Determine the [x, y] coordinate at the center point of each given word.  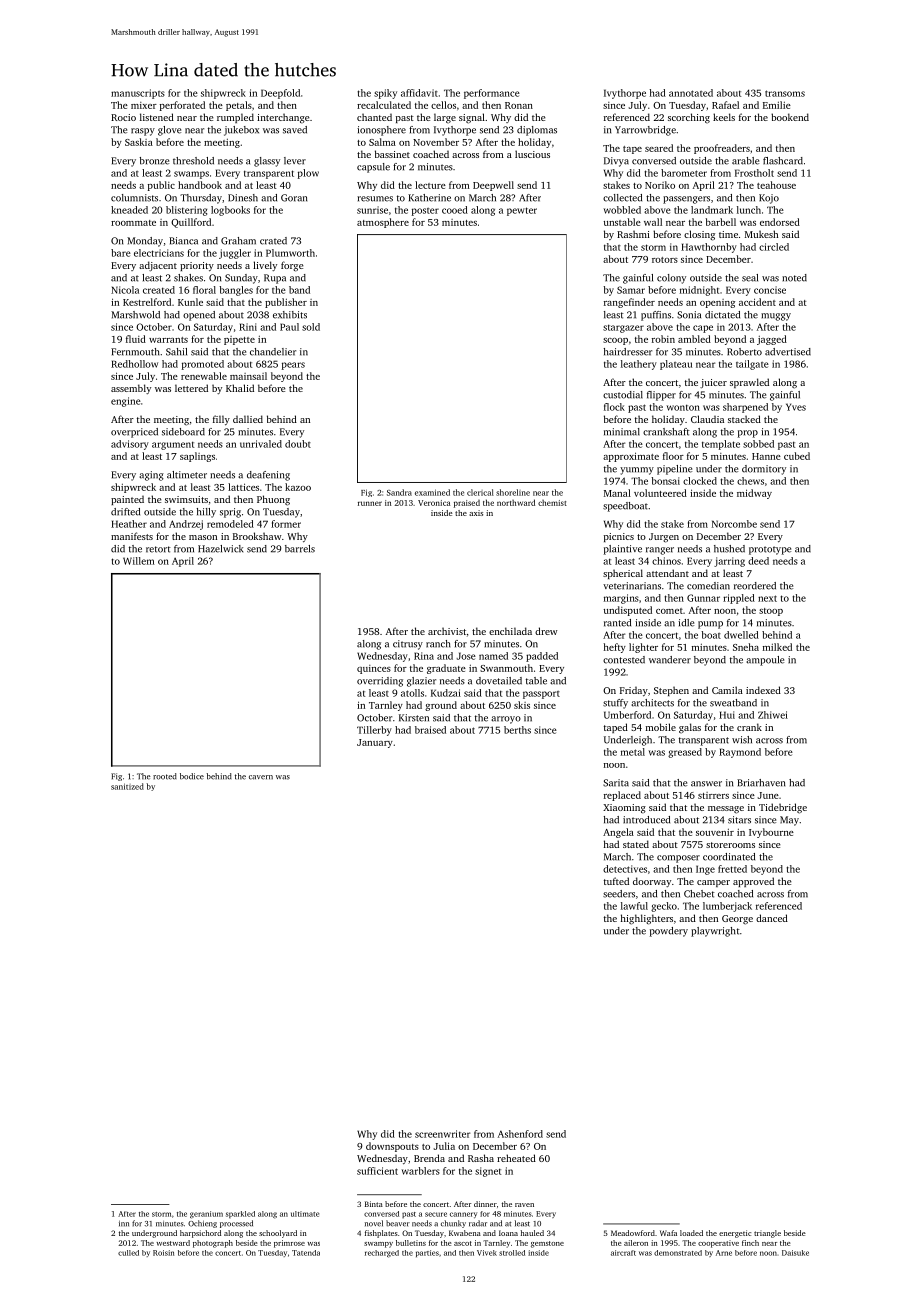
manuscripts [138, 94]
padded [542, 657]
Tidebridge [783, 808]
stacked [744, 419]
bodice [192, 776]
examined [432, 492]
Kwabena [465, 1233]
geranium [206, 1215]
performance [492, 94]
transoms [785, 93]
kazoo [298, 487]
